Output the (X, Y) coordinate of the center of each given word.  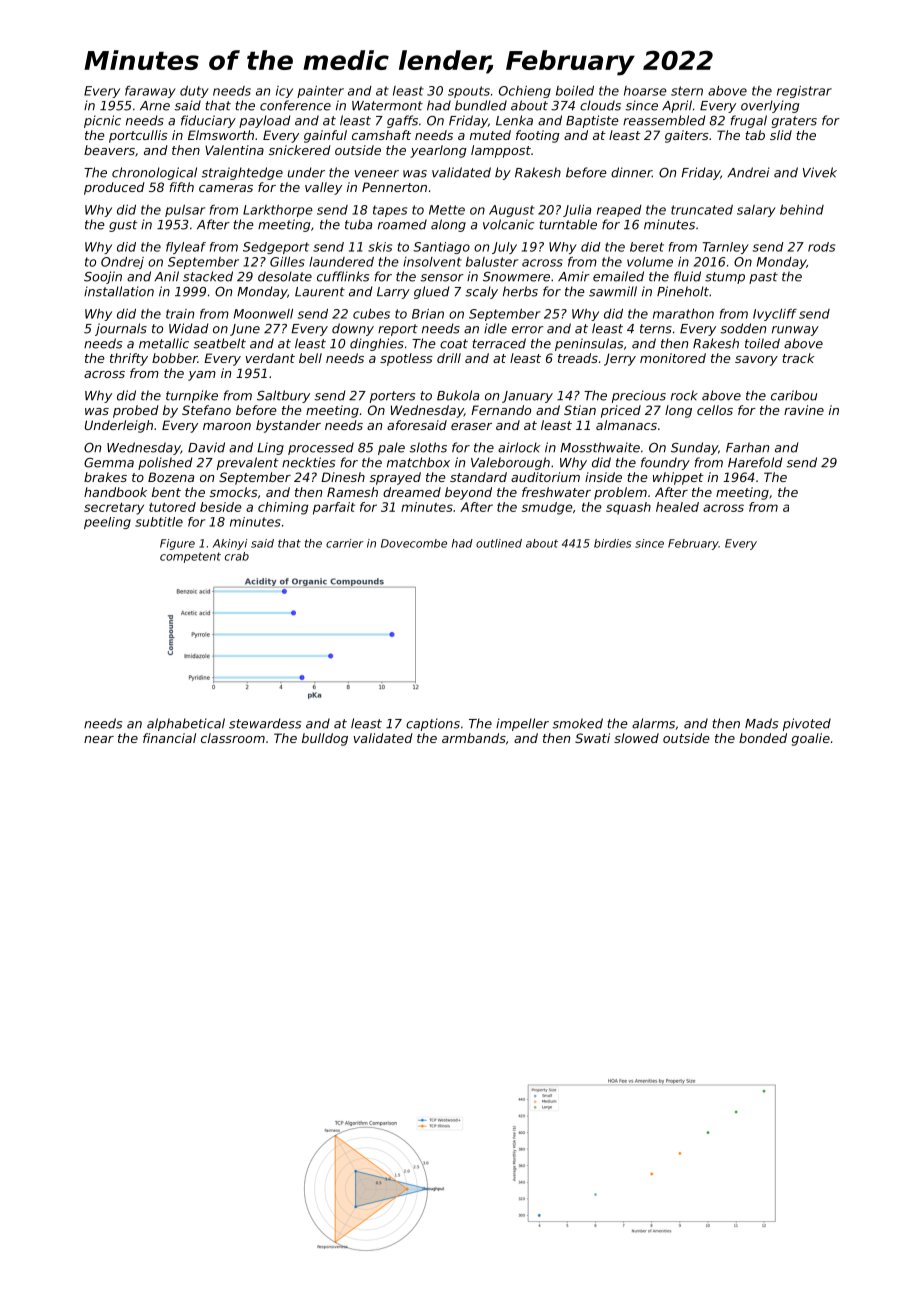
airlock (519, 447)
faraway (150, 92)
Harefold (755, 462)
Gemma (109, 463)
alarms (653, 723)
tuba (358, 224)
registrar (804, 92)
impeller (522, 724)
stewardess (265, 723)
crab (237, 556)
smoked (577, 723)
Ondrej (122, 263)
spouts (469, 92)
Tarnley (725, 248)
